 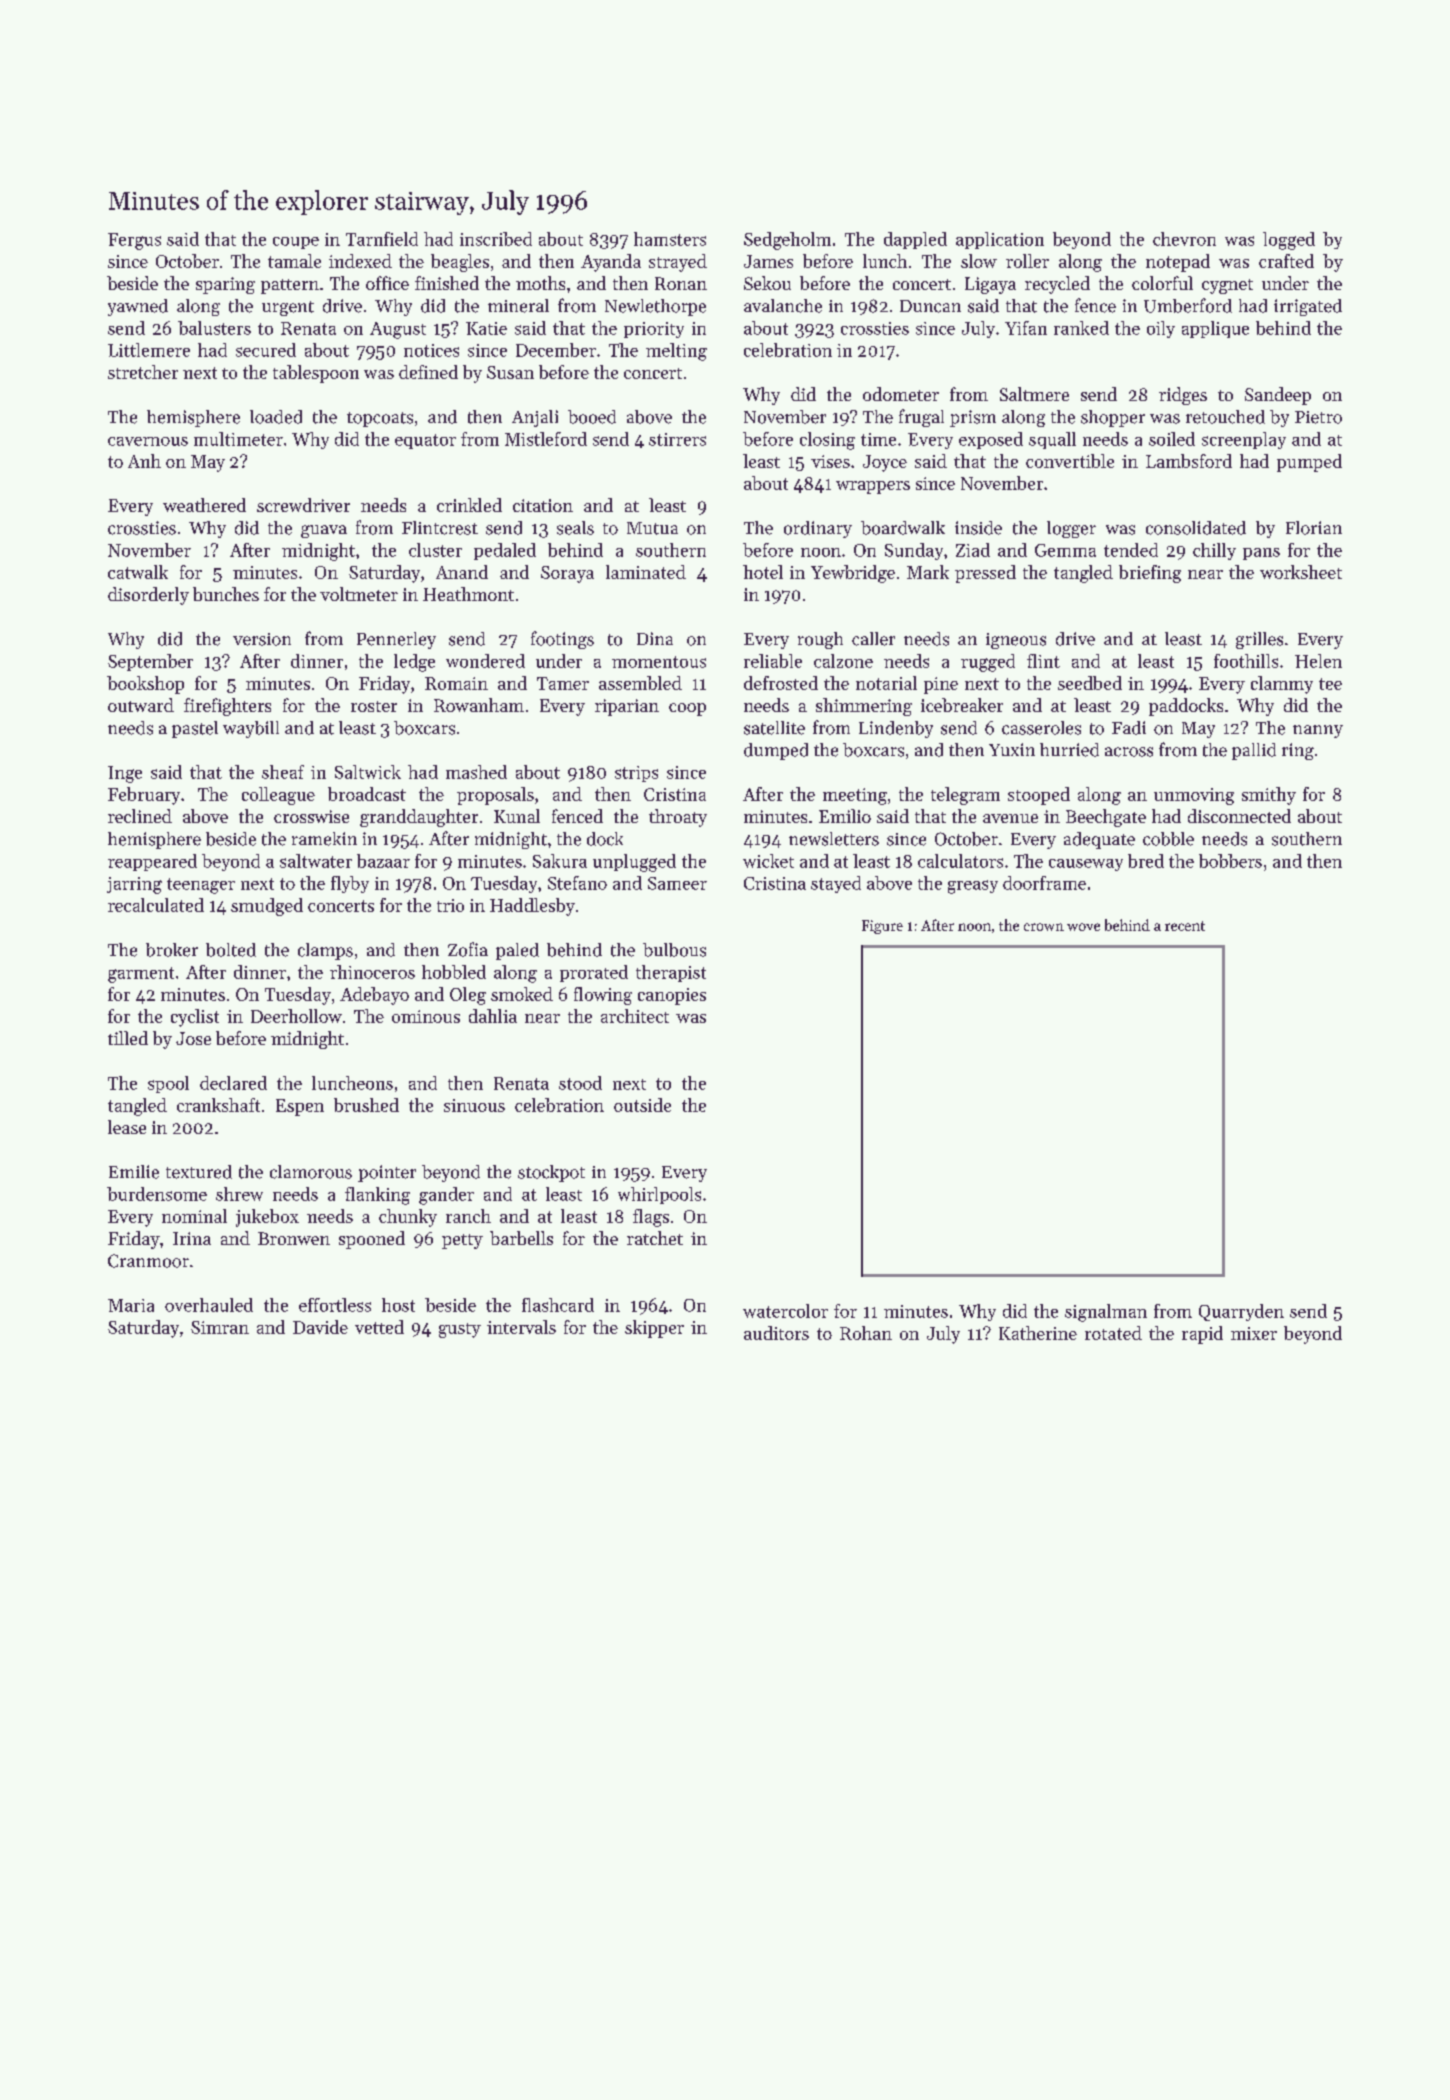 I want to click on Helen, so click(x=1318, y=661).
